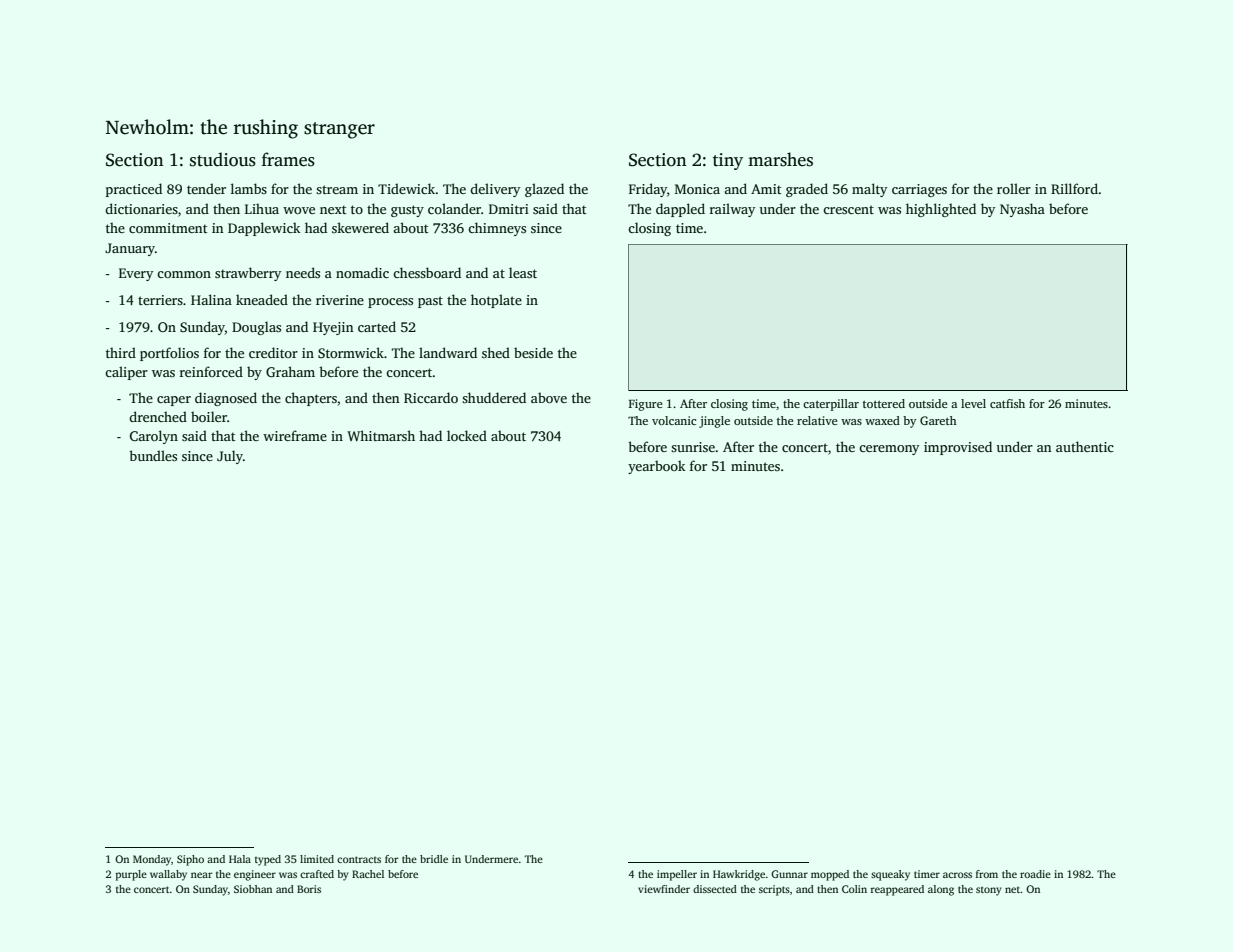 The width and height of the screenshot is (1233, 952). I want to click on dappled, so click(680, 210).
